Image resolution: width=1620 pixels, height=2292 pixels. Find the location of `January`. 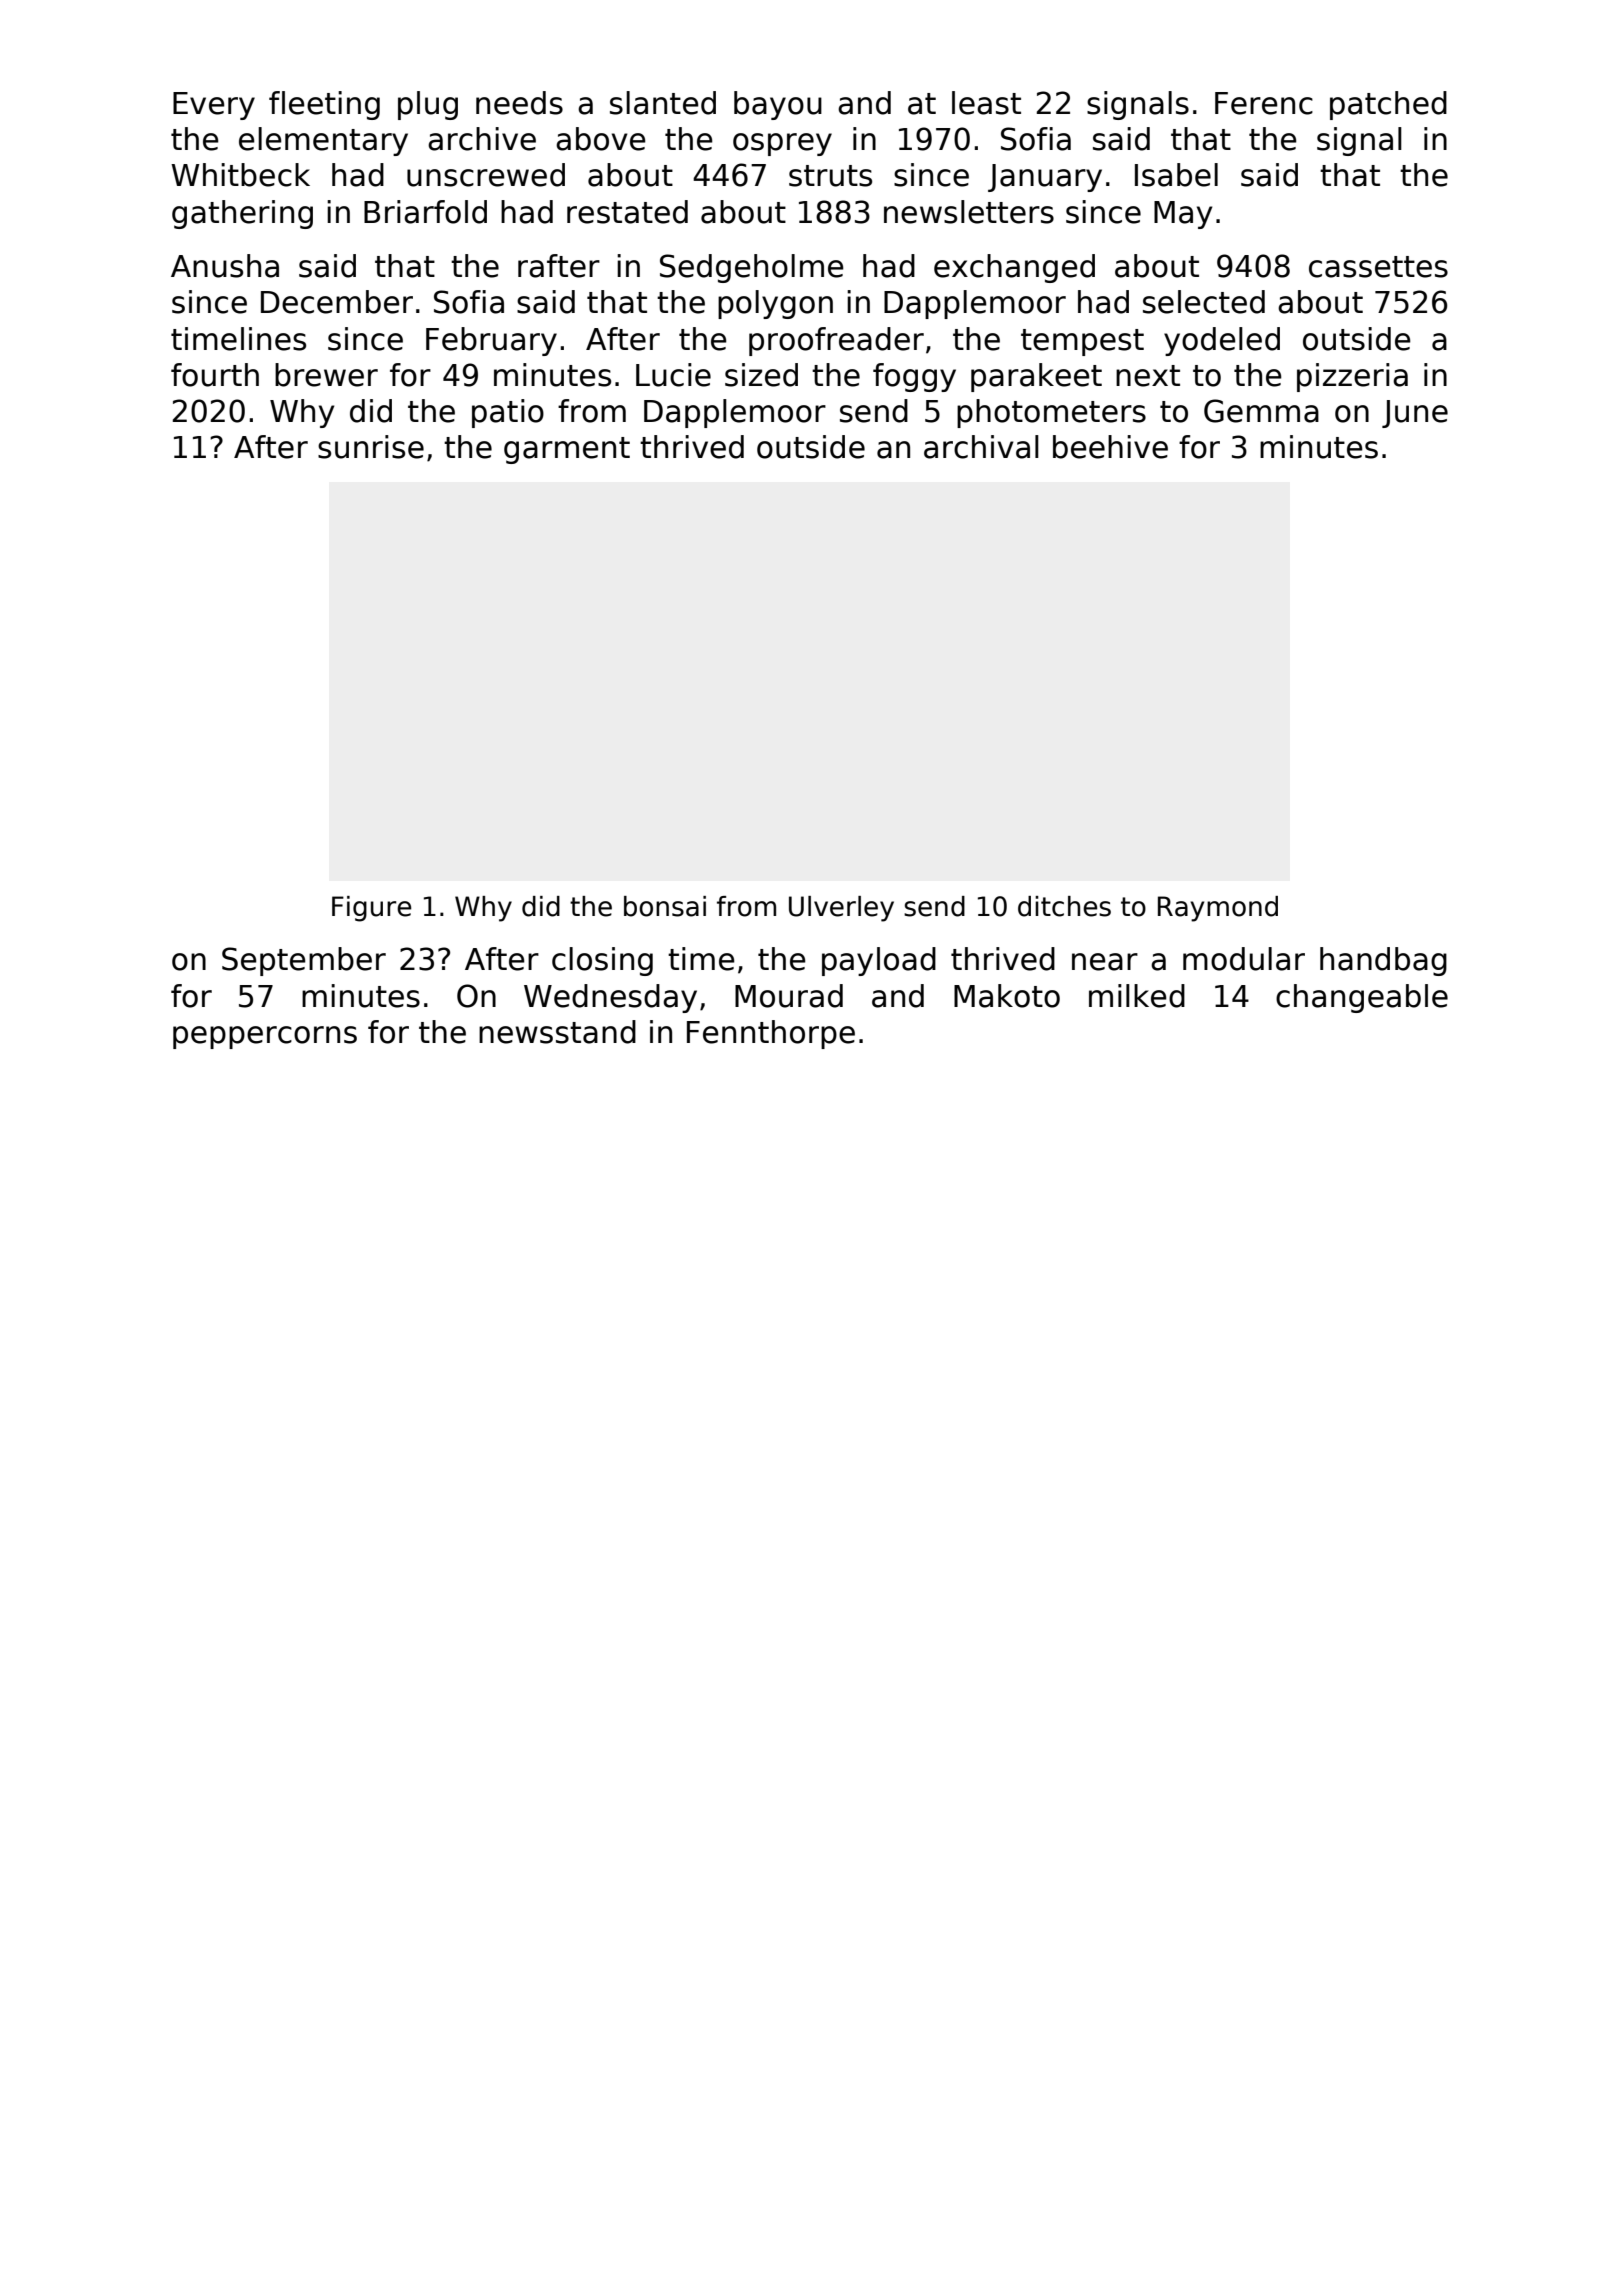

January is located at coordinates (1045, 178).
